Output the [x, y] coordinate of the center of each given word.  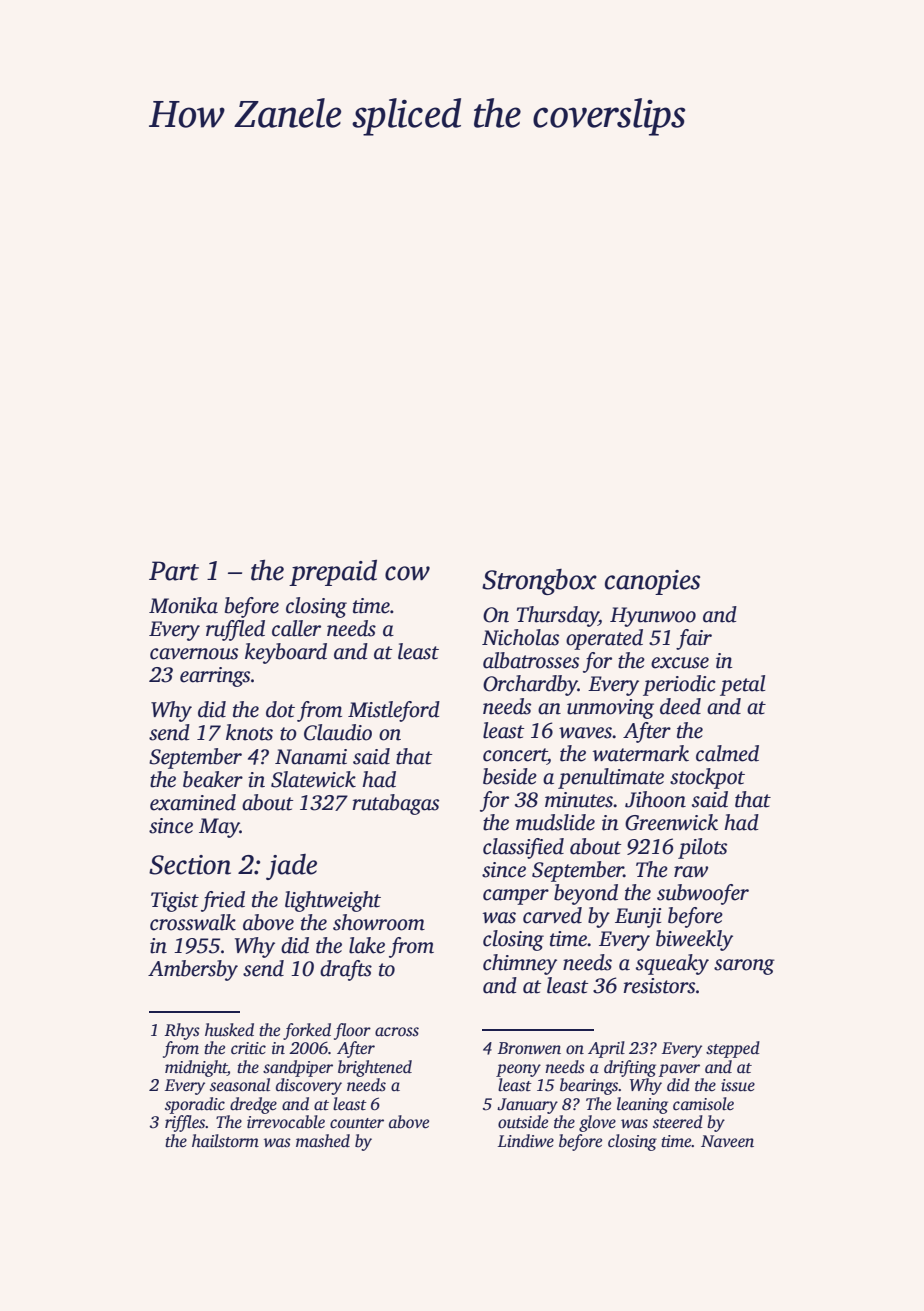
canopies [652, 582]
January [527, 1106]
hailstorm [225, 1141]
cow [407, 573]
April [606, 1049]
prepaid [333, 573]
